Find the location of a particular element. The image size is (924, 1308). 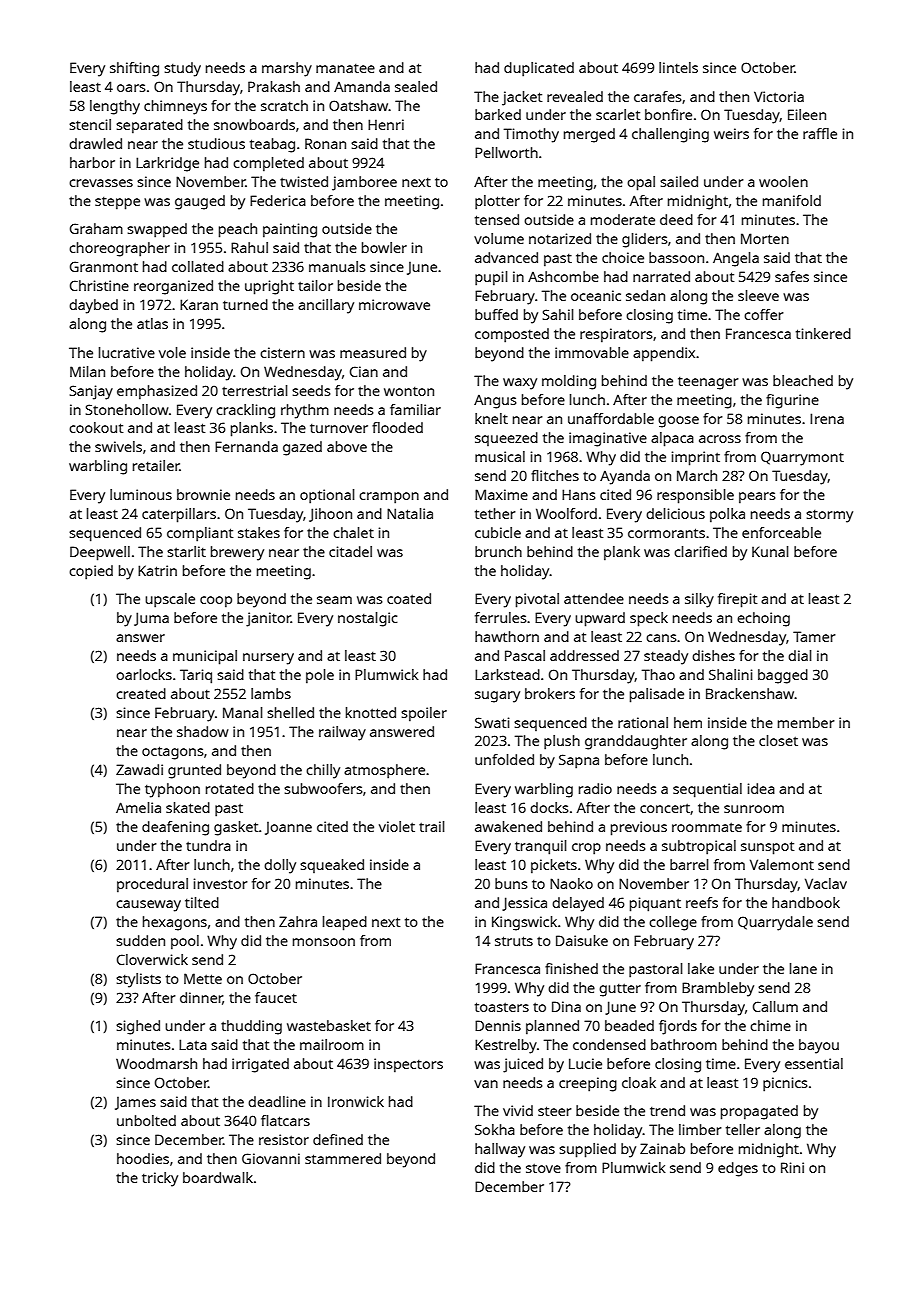

Giovanni is located at coordinates (271, 1158).
